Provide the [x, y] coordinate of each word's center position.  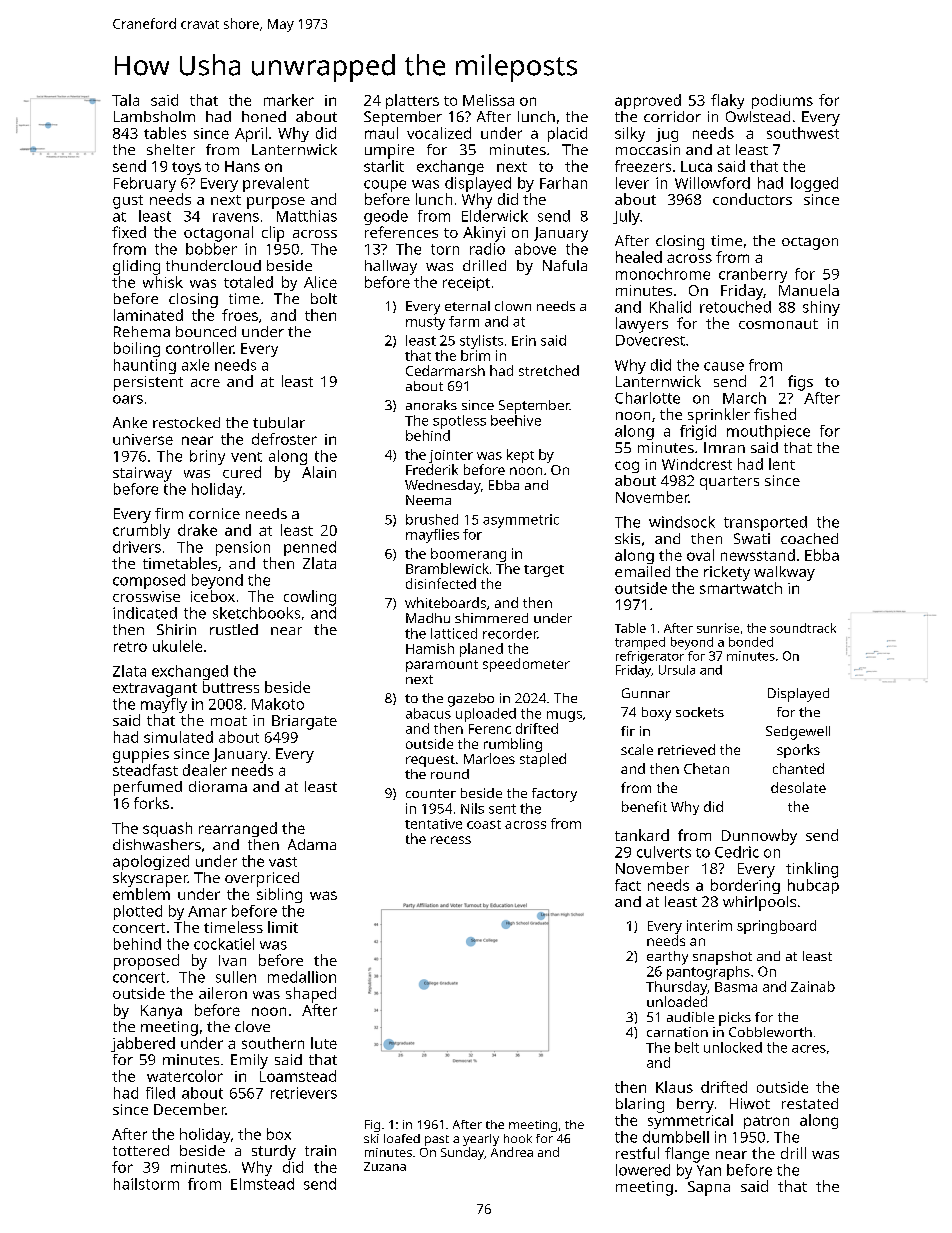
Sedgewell [798, 733]
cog [627, 467]
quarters [729, 483]
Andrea [512, 1152]
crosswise [146, 596]
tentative [433, 824]
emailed [642, 571]
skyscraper [150, 879]
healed [639, 257]
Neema [428, 500]
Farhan [563, 183]
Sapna [709, 1188]
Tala [125, 100]
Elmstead [262, 1184]
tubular [279, 422]
